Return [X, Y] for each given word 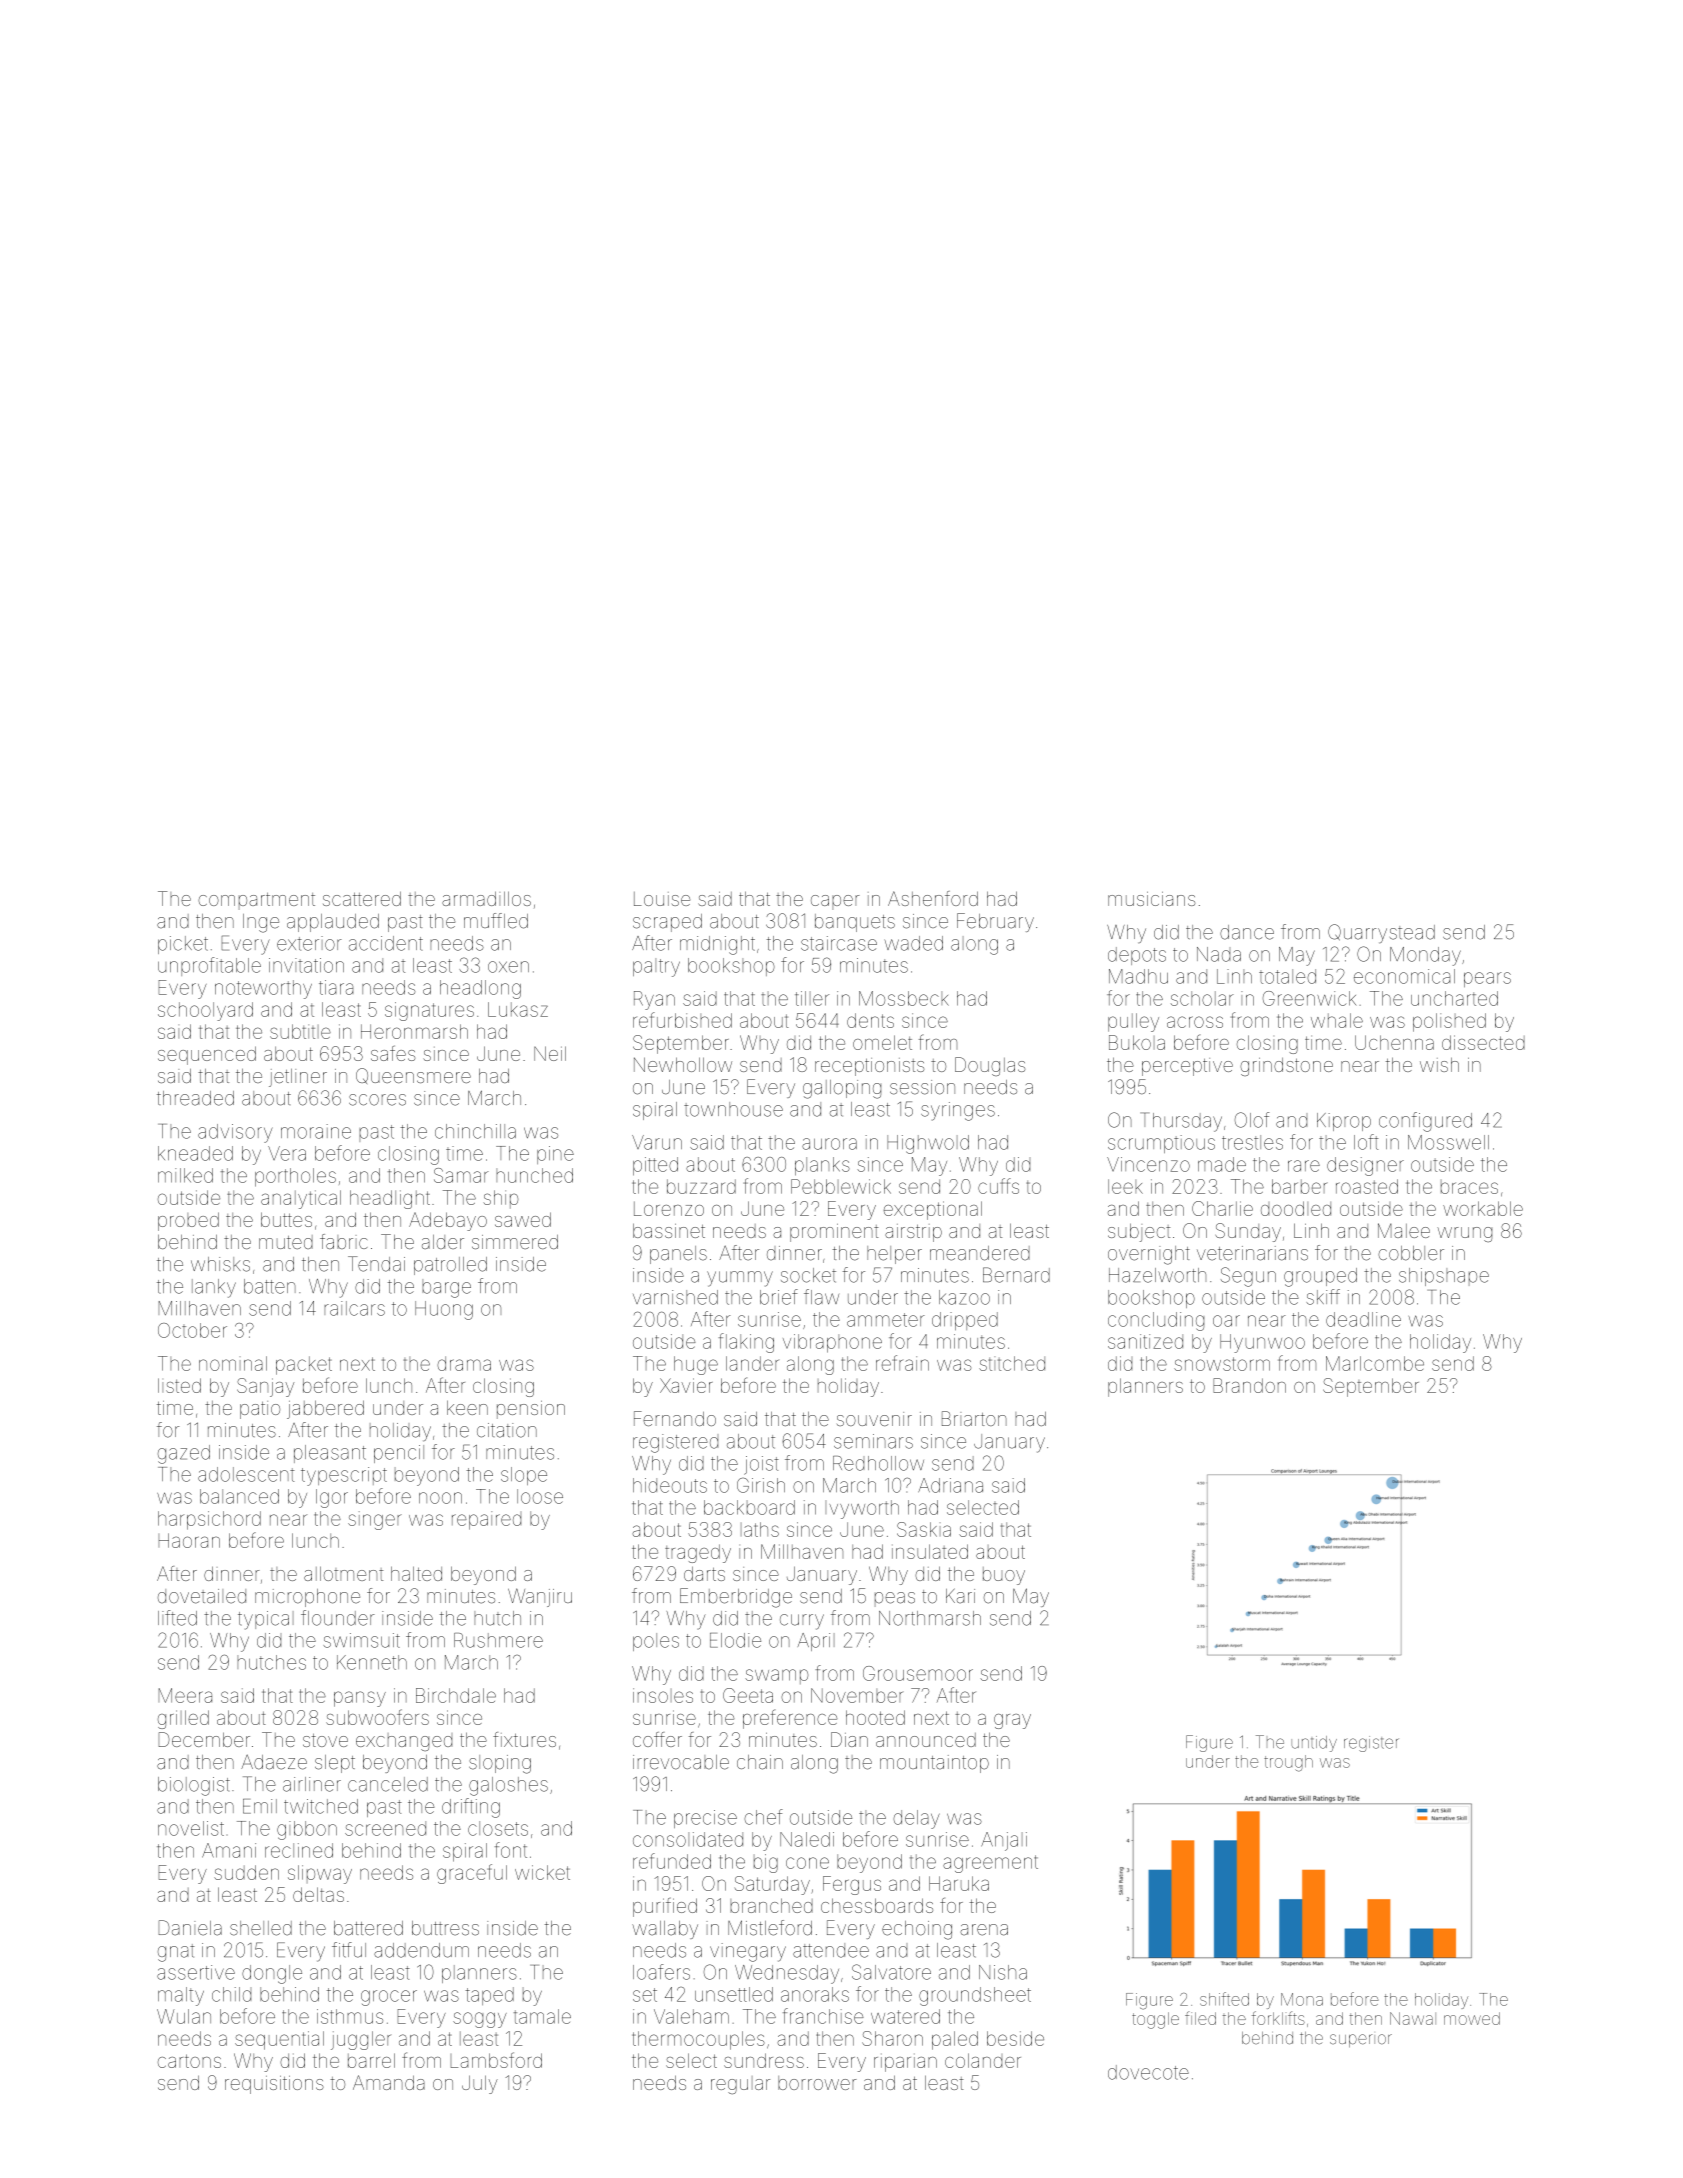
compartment [256, 901]
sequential [279, 2040]
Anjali [1004, 1841]
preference [790, 1719]
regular [740, 2085]
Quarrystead [1381, 933]
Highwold [928, 1144]
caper [835, 902]
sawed [523, 1219]
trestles [1252, 1142]
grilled [183, 1719]
